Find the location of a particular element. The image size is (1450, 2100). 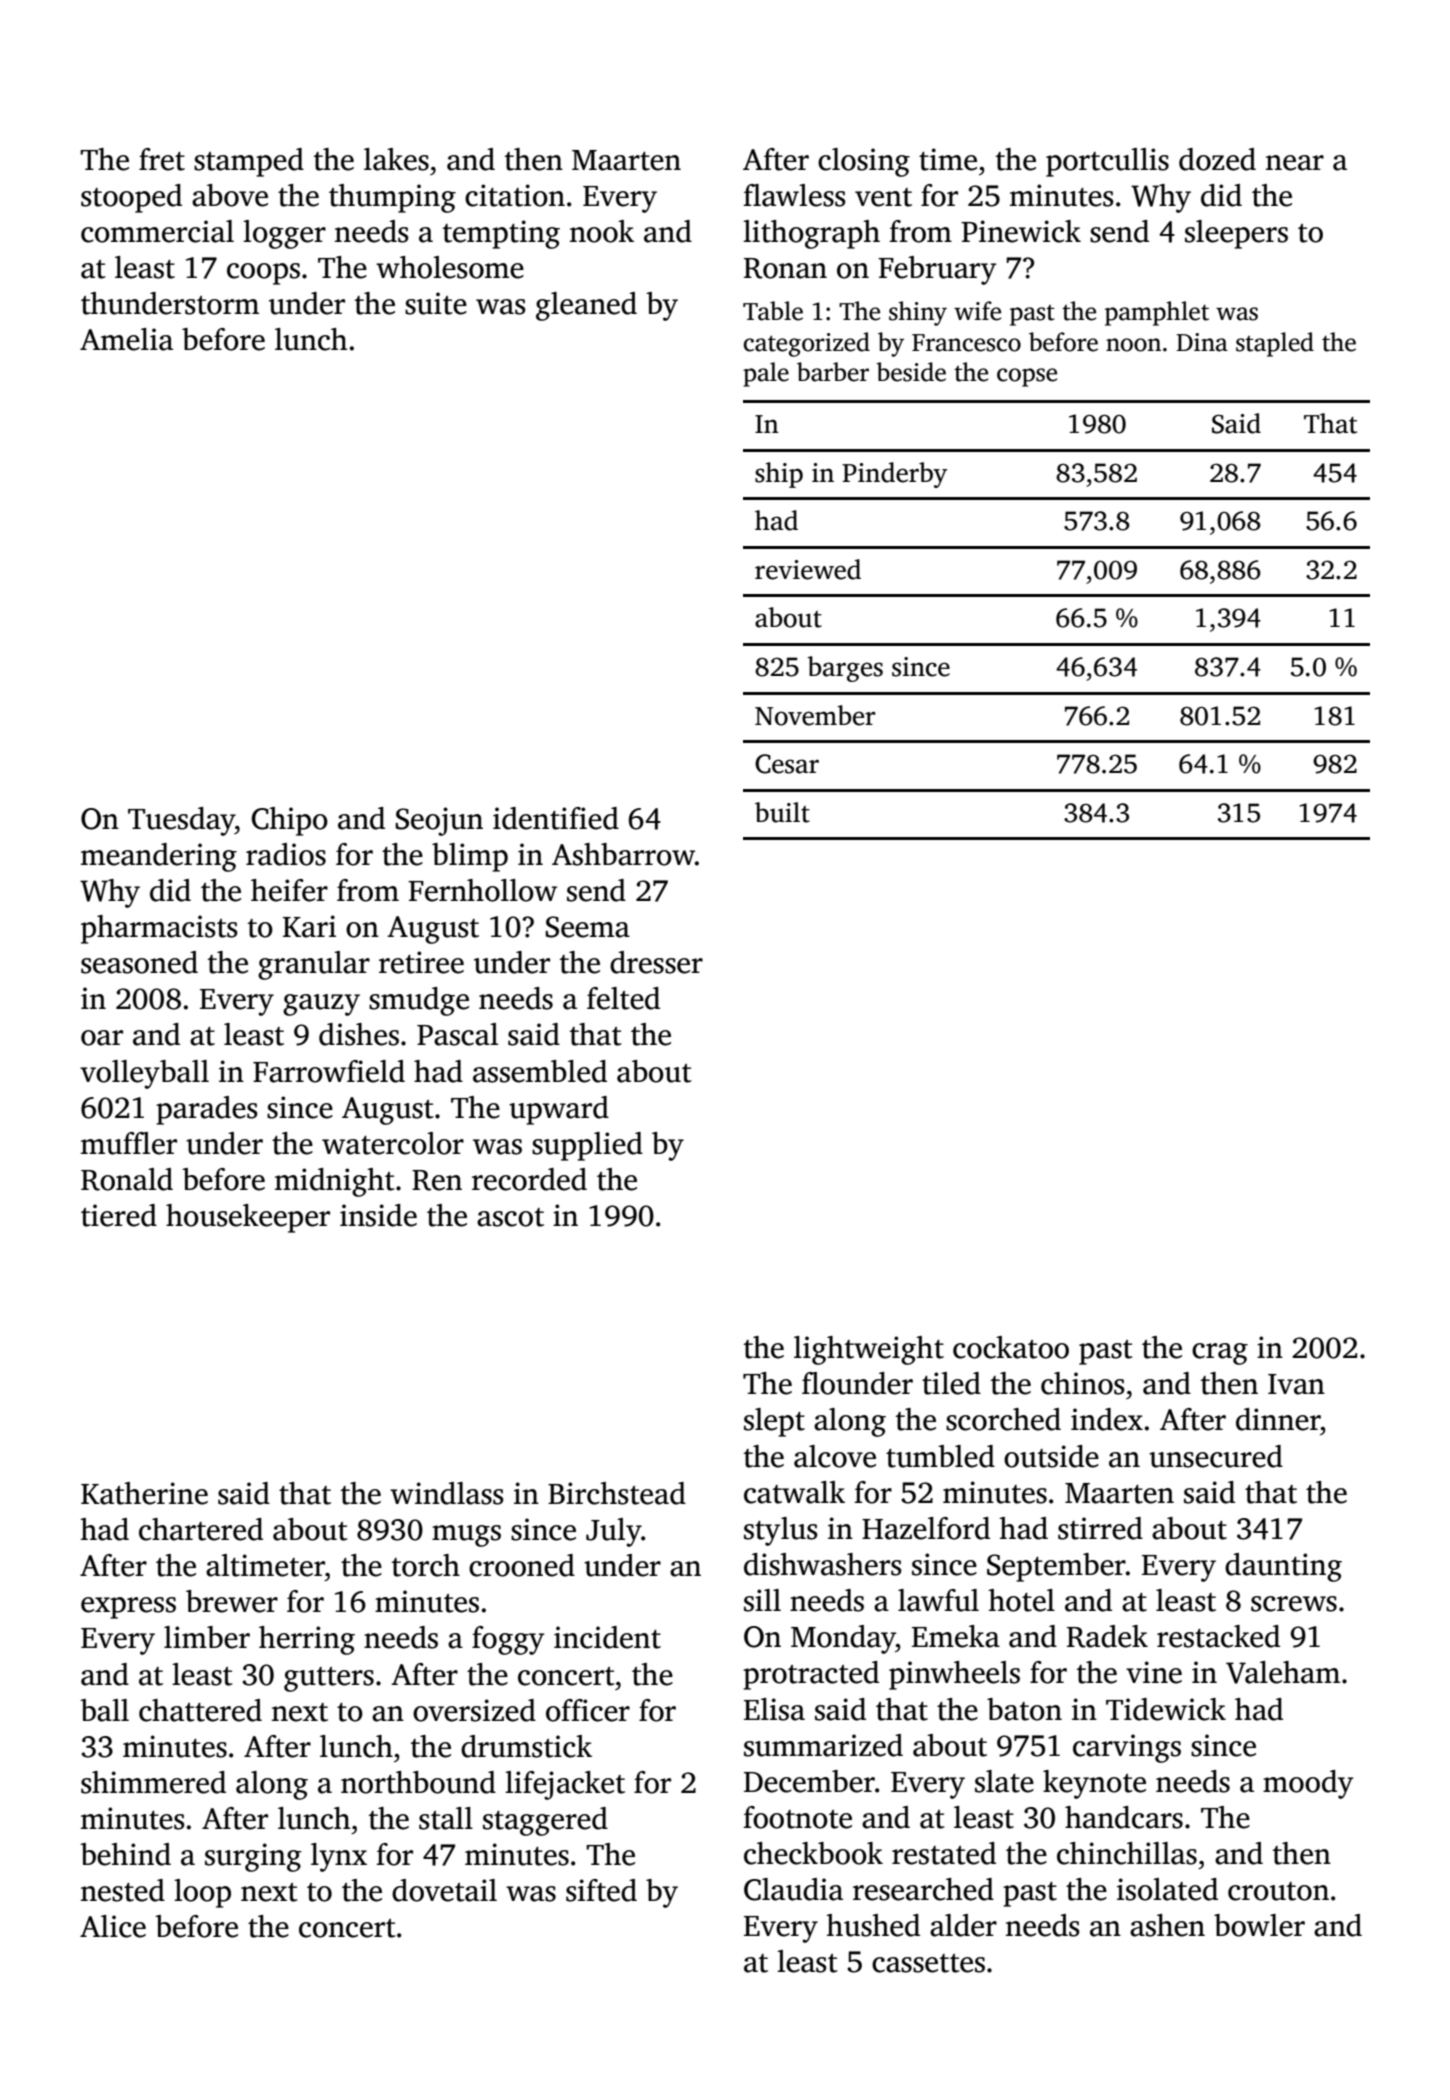

Alice is located at coordinates (113, 1926).
